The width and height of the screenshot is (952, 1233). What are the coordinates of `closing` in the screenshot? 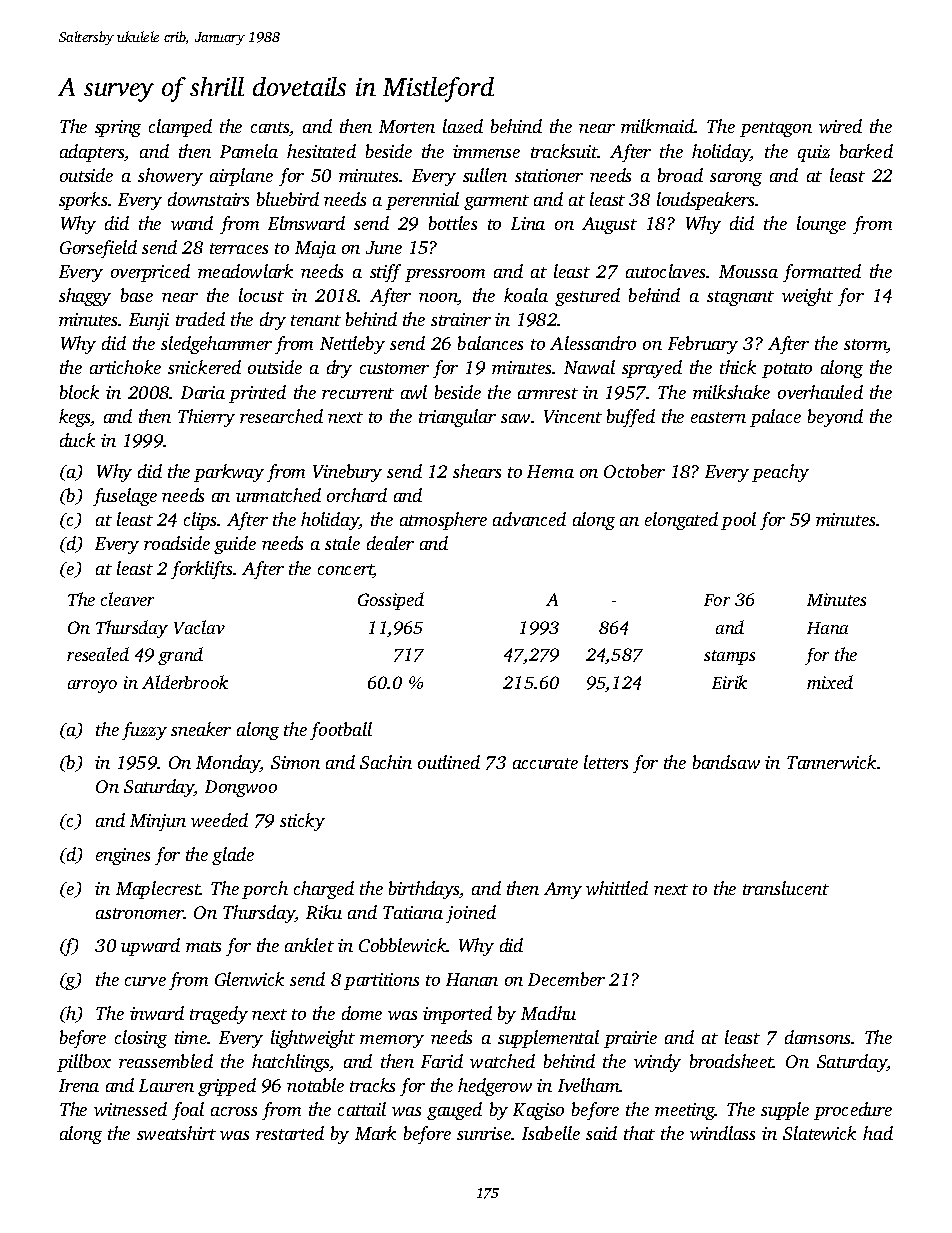 It's located at (141, 1039).
